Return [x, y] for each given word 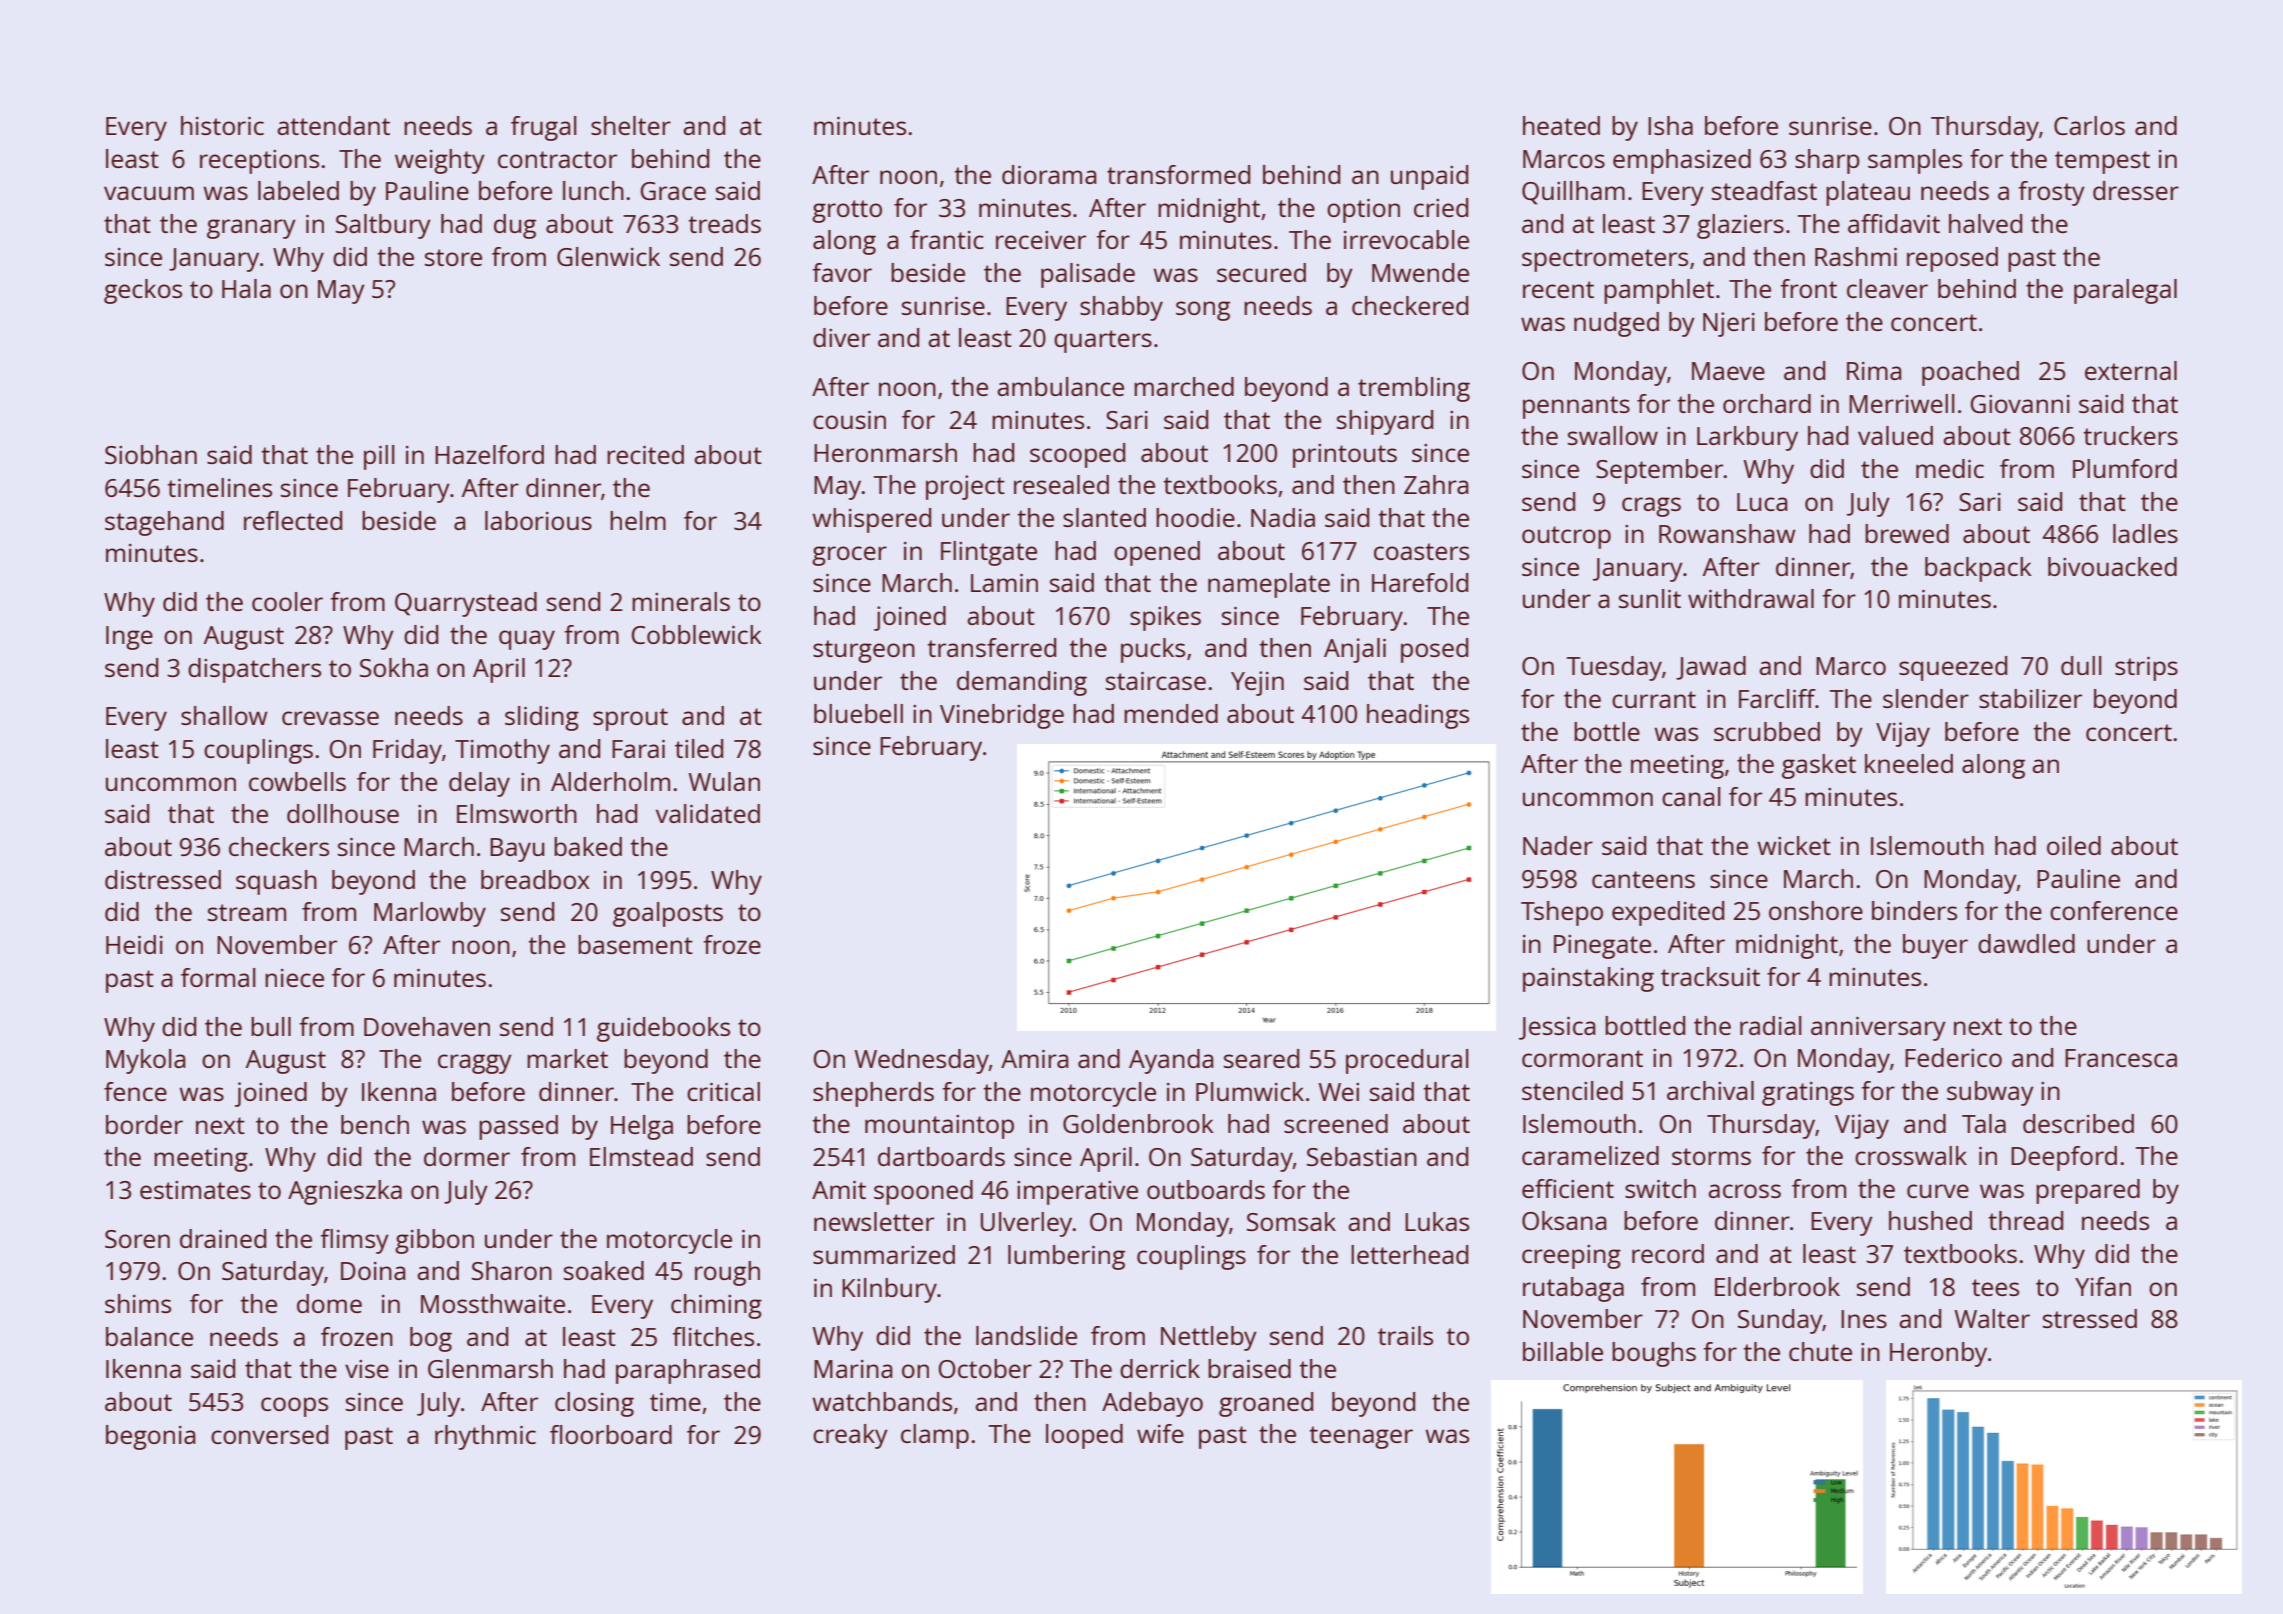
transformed [1178, 174]
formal [218, 977]
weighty [440, 161]
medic [1950, 468]
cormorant [1582, 1058]
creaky [850, 1436]
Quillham [1573, 193]
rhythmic [485, 1437]
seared [1261, 1058]
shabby [1121, 308]
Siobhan [151, 454]
